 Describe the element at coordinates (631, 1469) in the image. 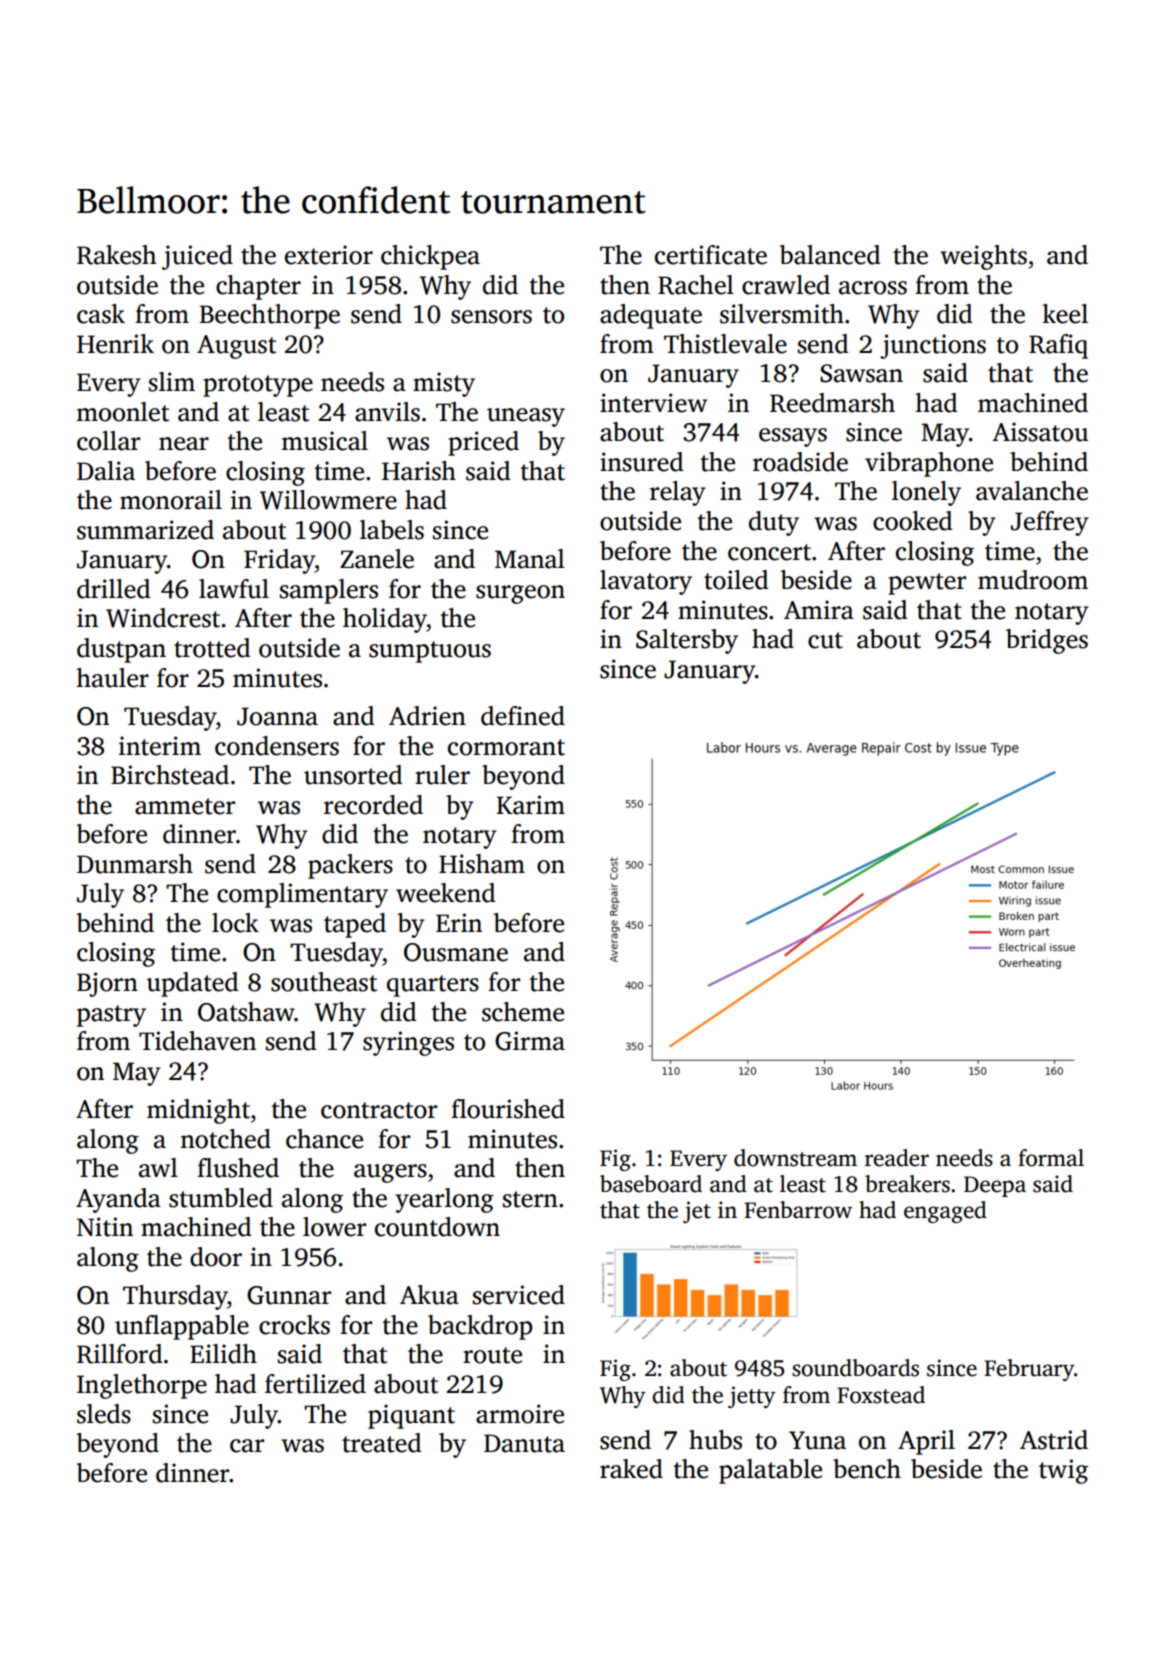

I see `raked` at that location.
